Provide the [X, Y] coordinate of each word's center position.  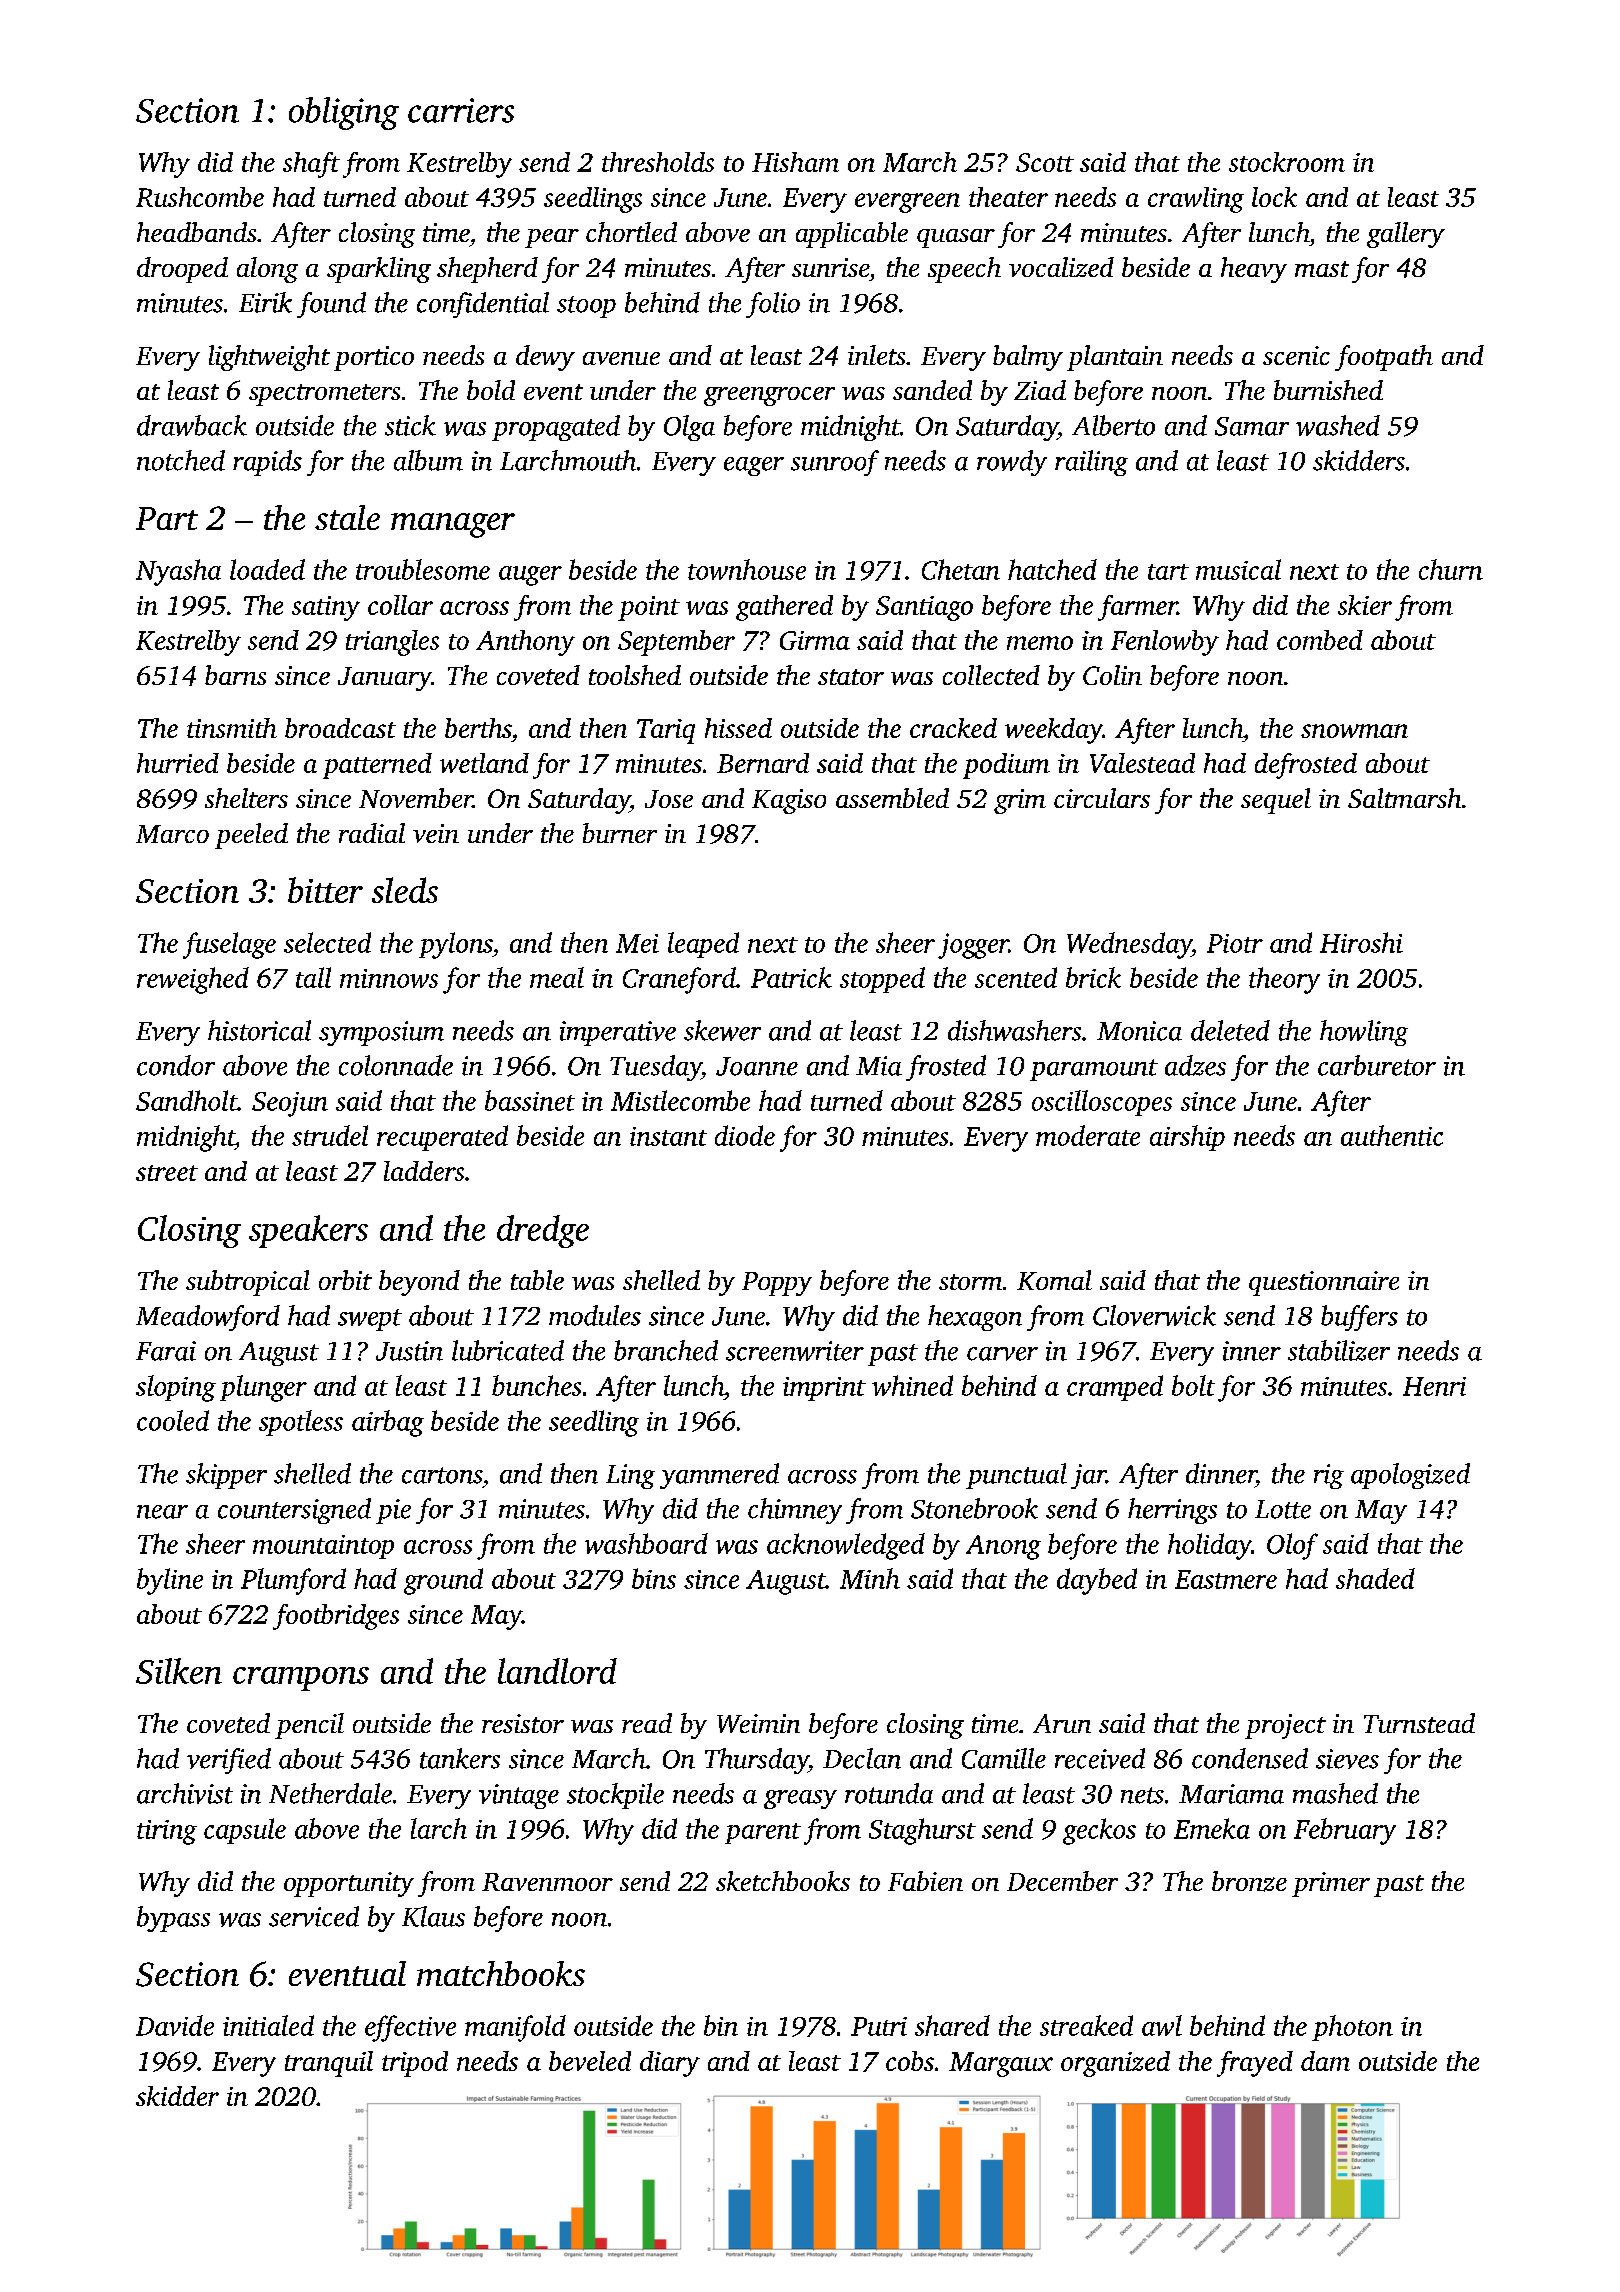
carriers [461, 110]
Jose [669, 799]
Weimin [758, 1723]
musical [1238, 569]
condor [176, 1065]
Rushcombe [200, 197]
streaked [1086, 2025]
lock [1274, 197]
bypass [173, 1919]
